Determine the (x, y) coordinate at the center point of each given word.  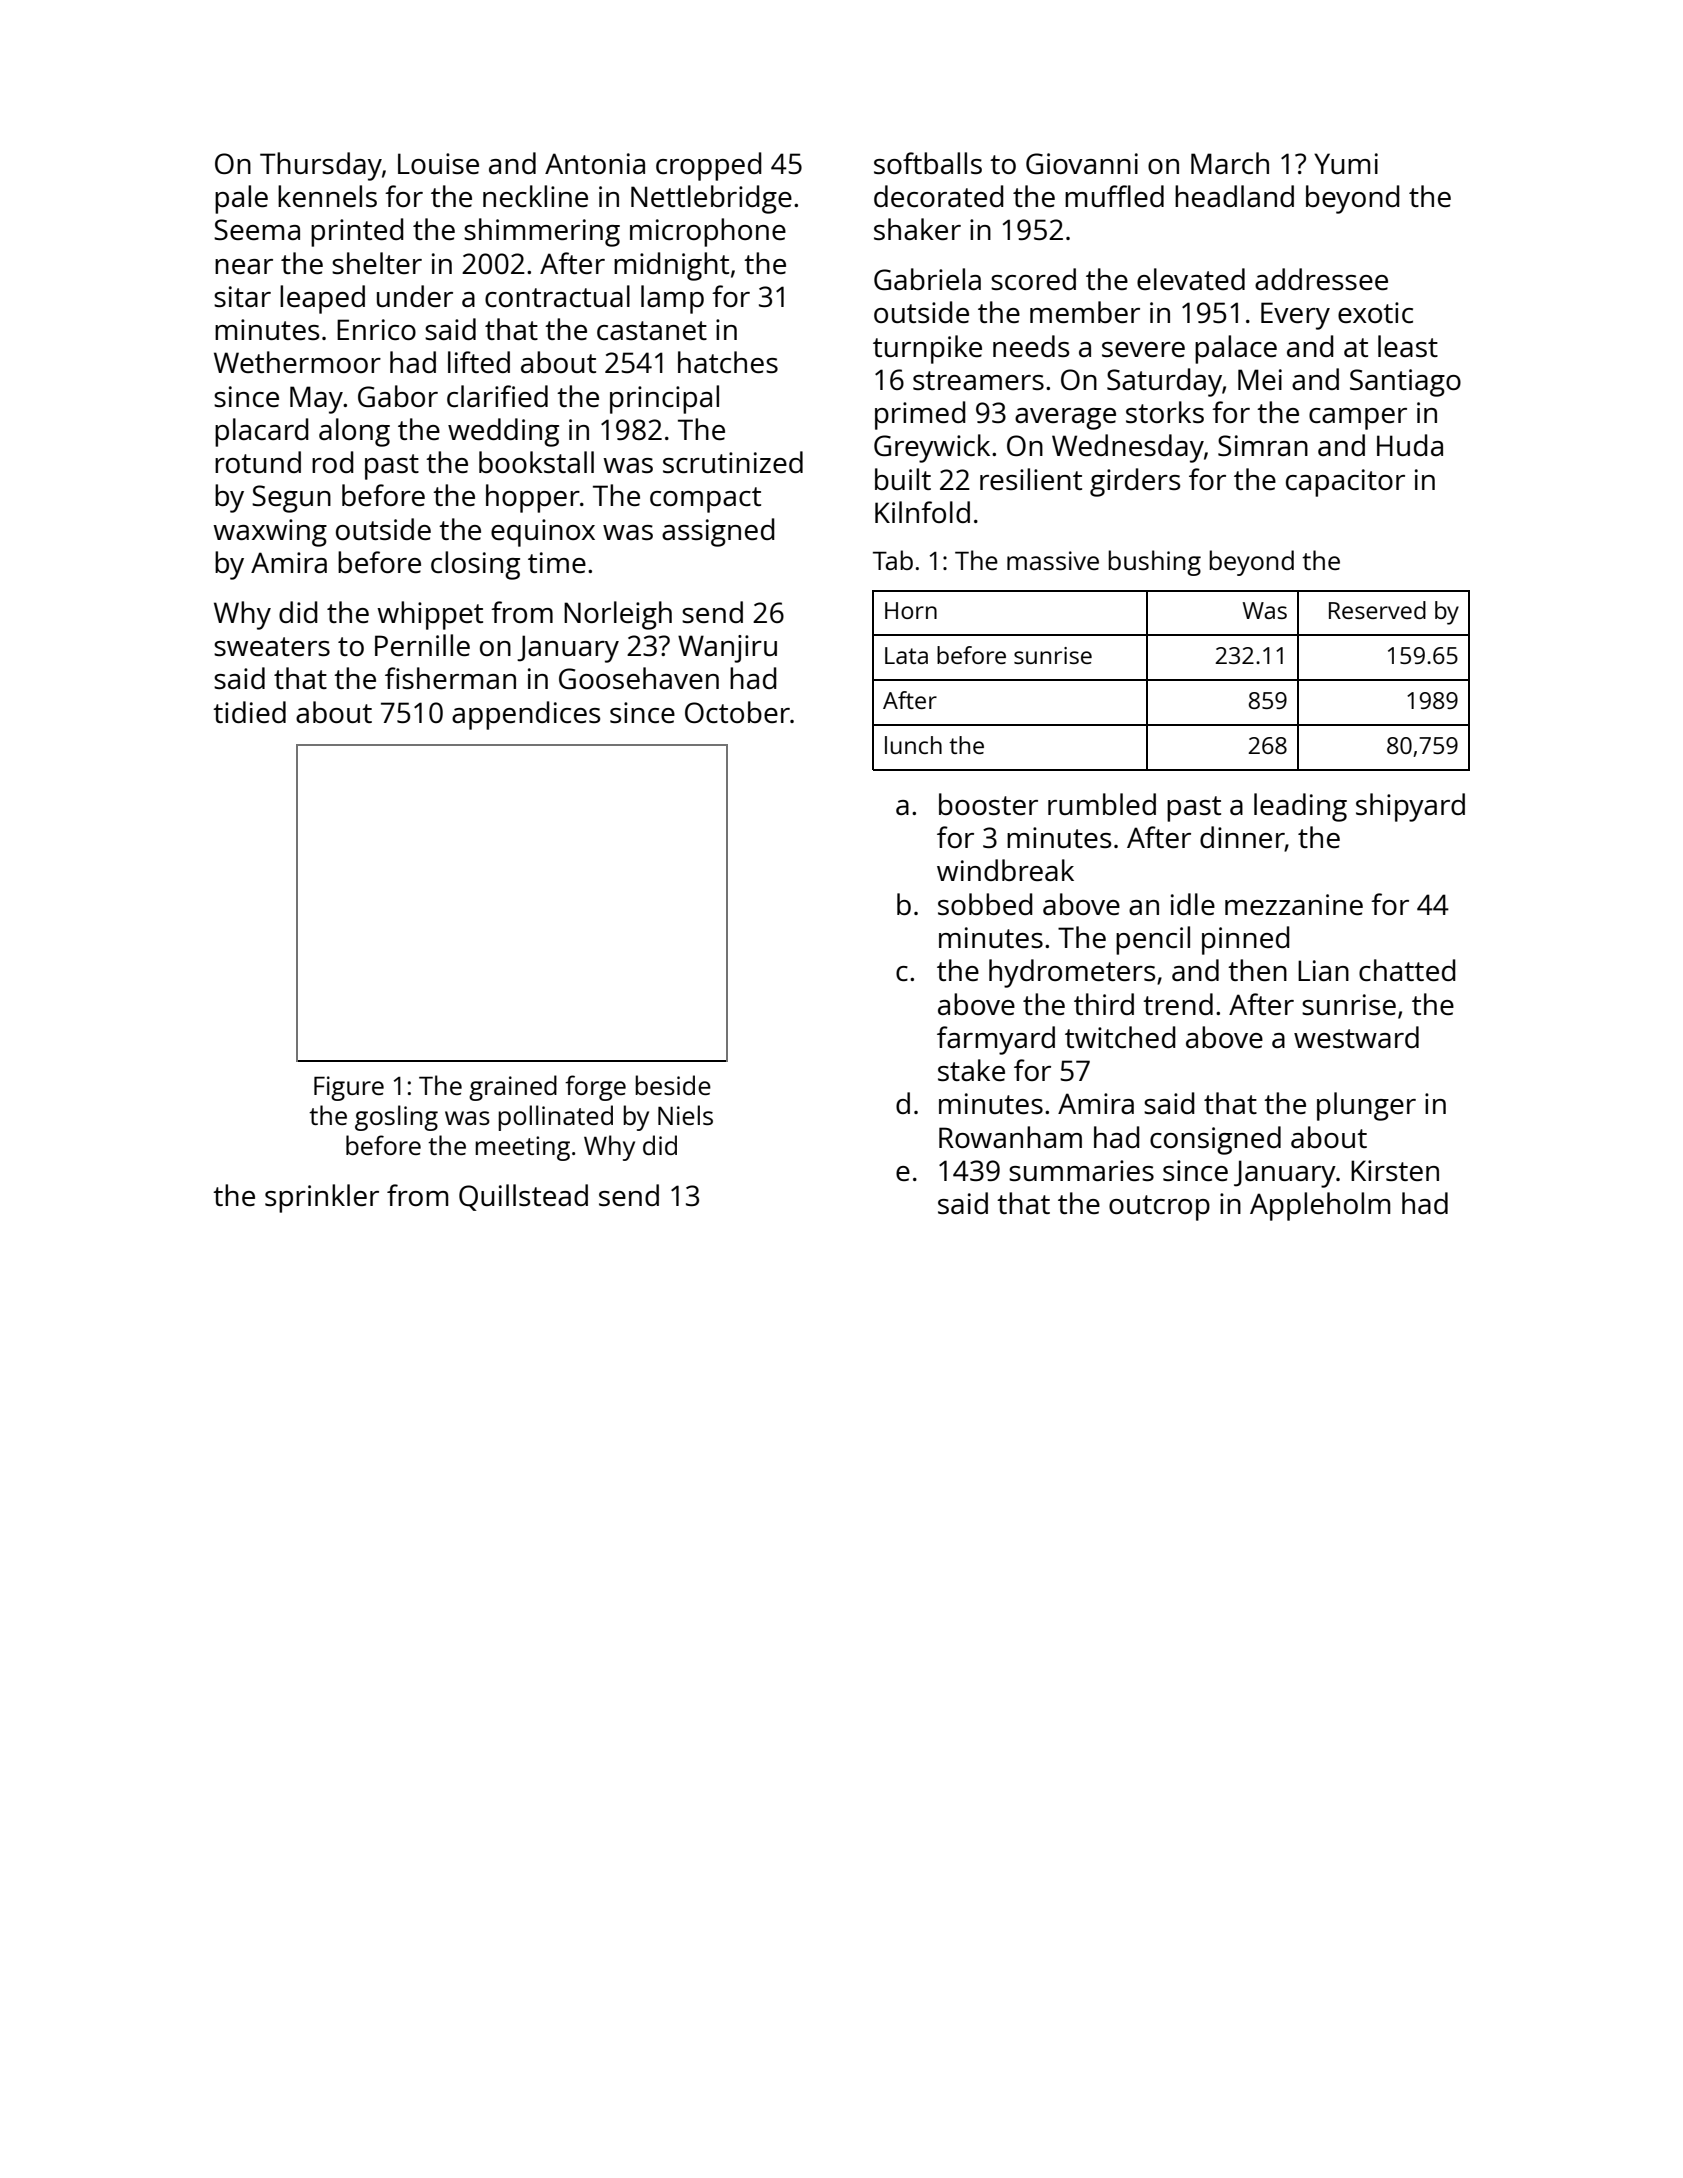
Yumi (1346, 163)
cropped (709, 166)
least (1408, 346)
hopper (533, 498)
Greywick (932, 448)
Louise (438, 163)
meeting (522, 1148)
